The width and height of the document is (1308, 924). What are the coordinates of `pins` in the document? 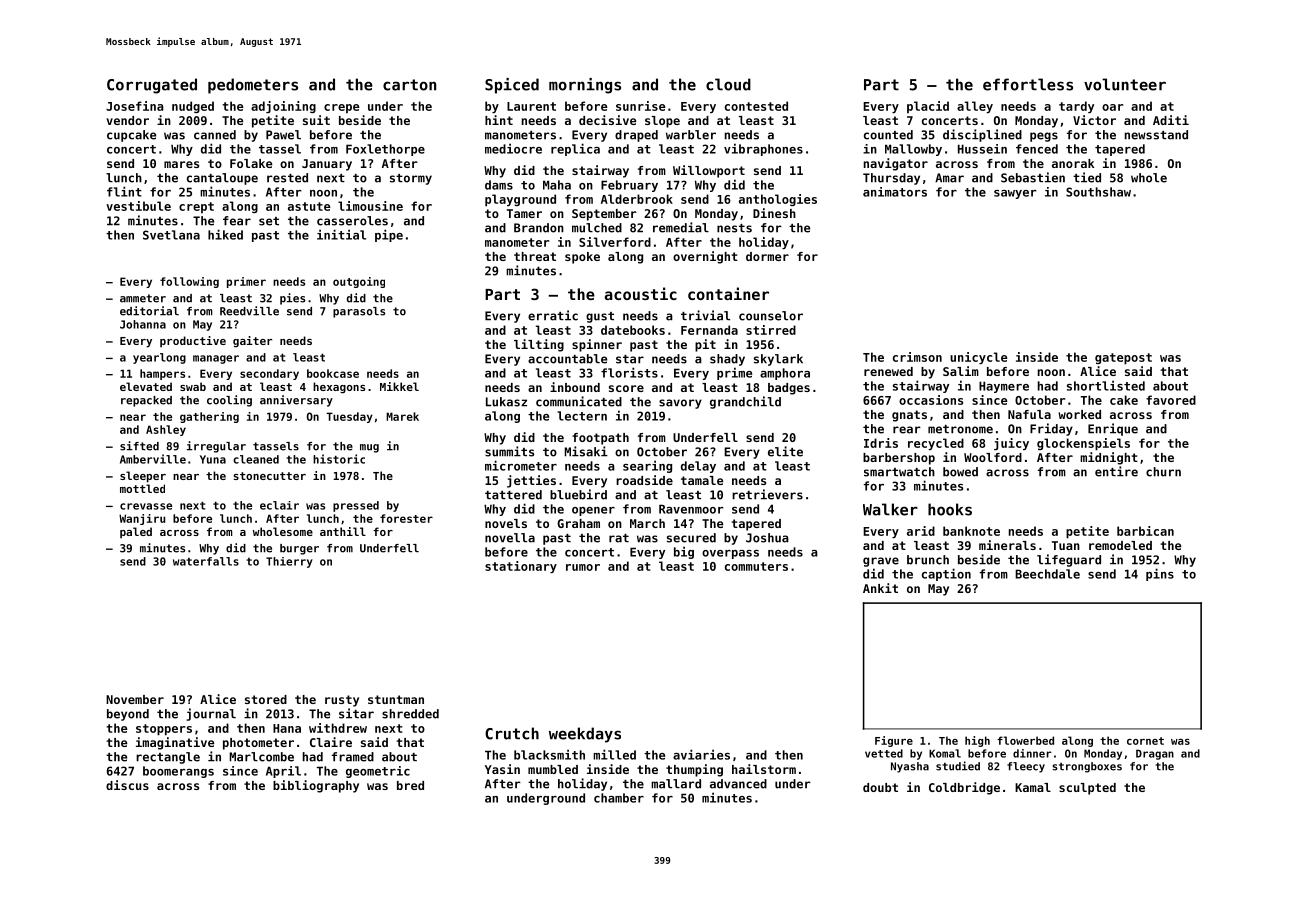 It's located at (1160, 574).
